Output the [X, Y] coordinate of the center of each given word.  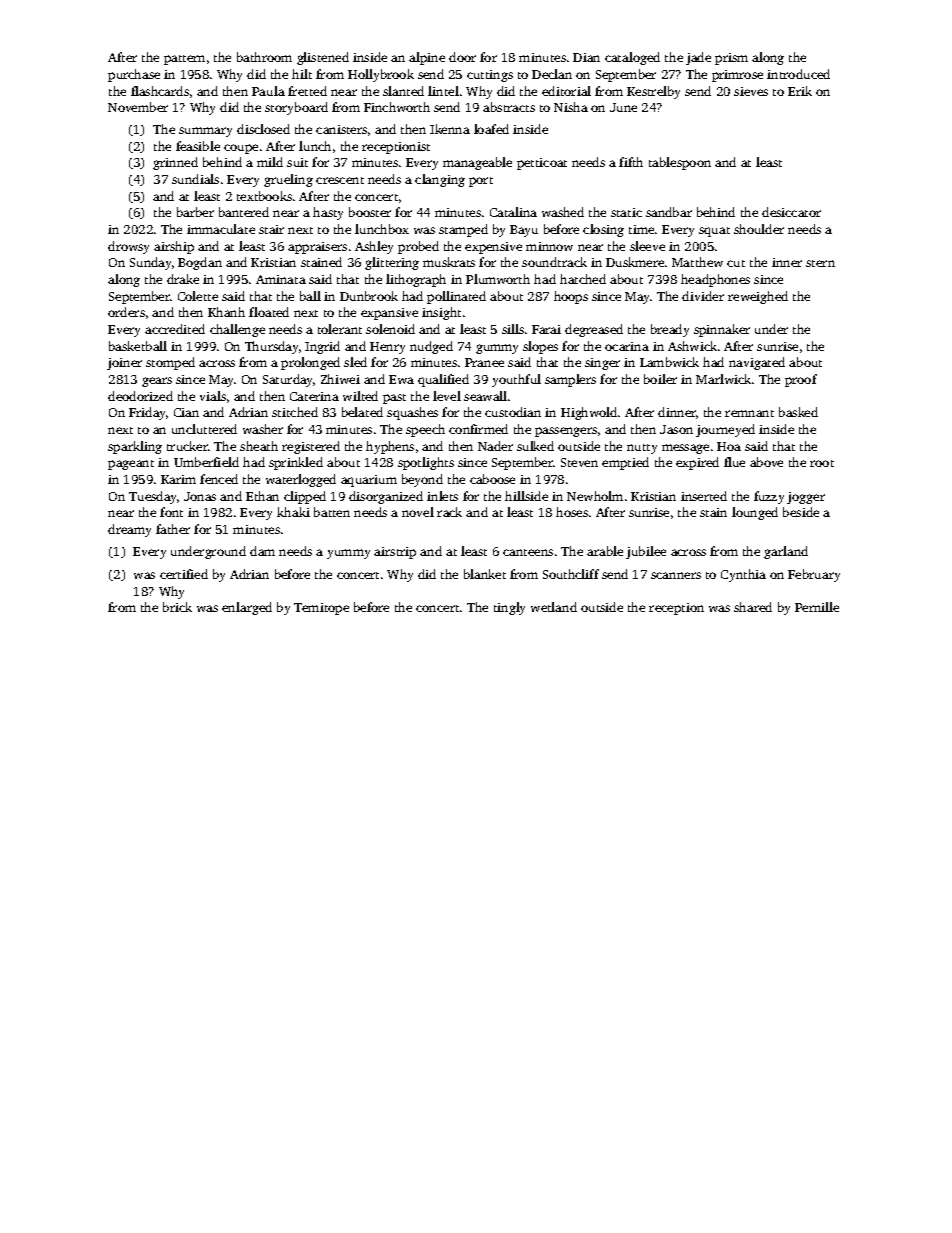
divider [703, 296]
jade [698, 58]
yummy [348, 554]
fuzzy [769, 497]
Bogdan [200, 263]
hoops [571, 297]
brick [177, 607]
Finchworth [397, 107]
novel [418, 512]
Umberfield [206, 462]
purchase [134, 75]
